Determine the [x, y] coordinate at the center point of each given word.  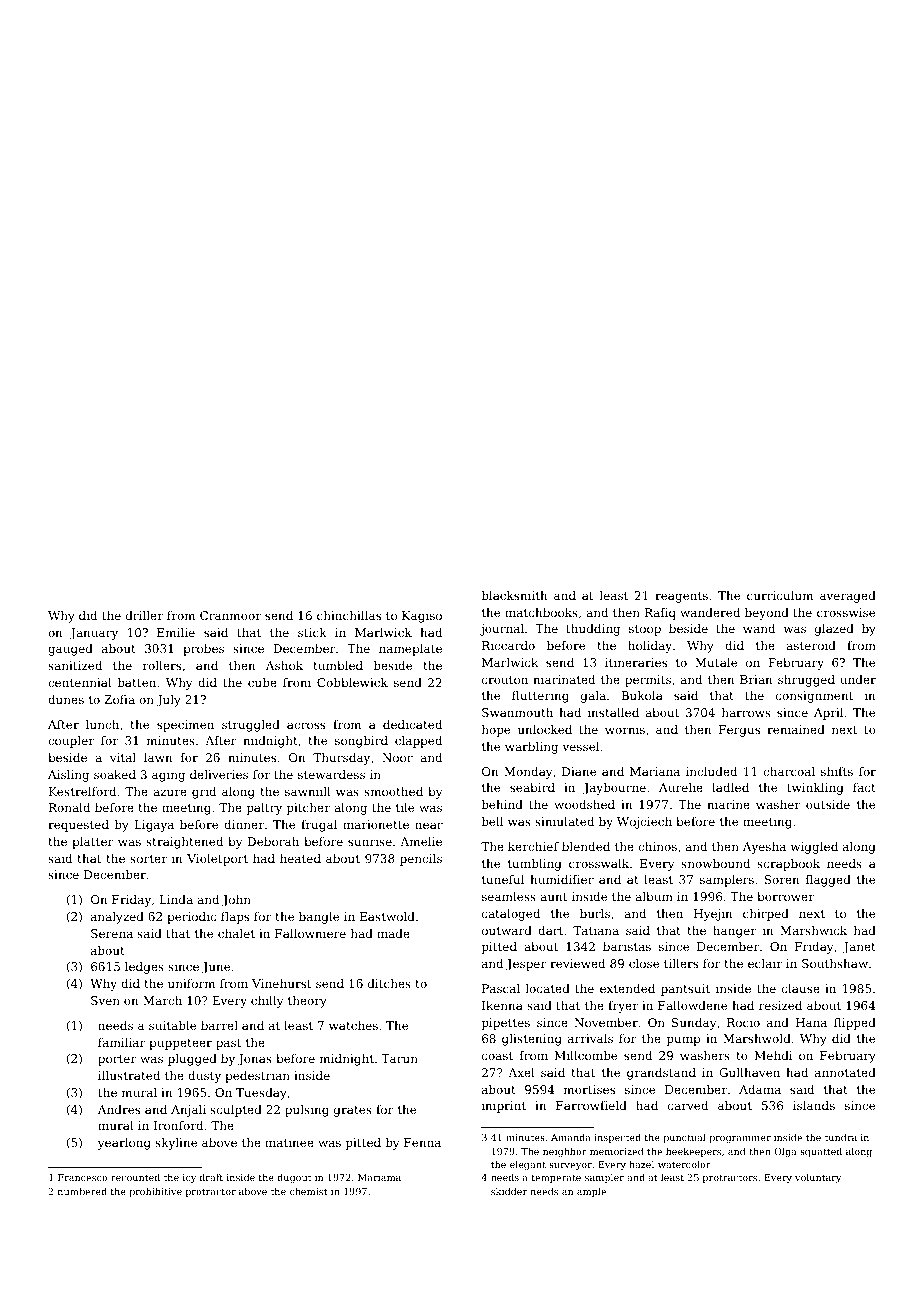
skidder [509, 1191]
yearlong [124, 1144]
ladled [730, 787]
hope [496, 731]
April [828, 714]
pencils [421, 860]
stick [312, 632]
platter [93, 843]
